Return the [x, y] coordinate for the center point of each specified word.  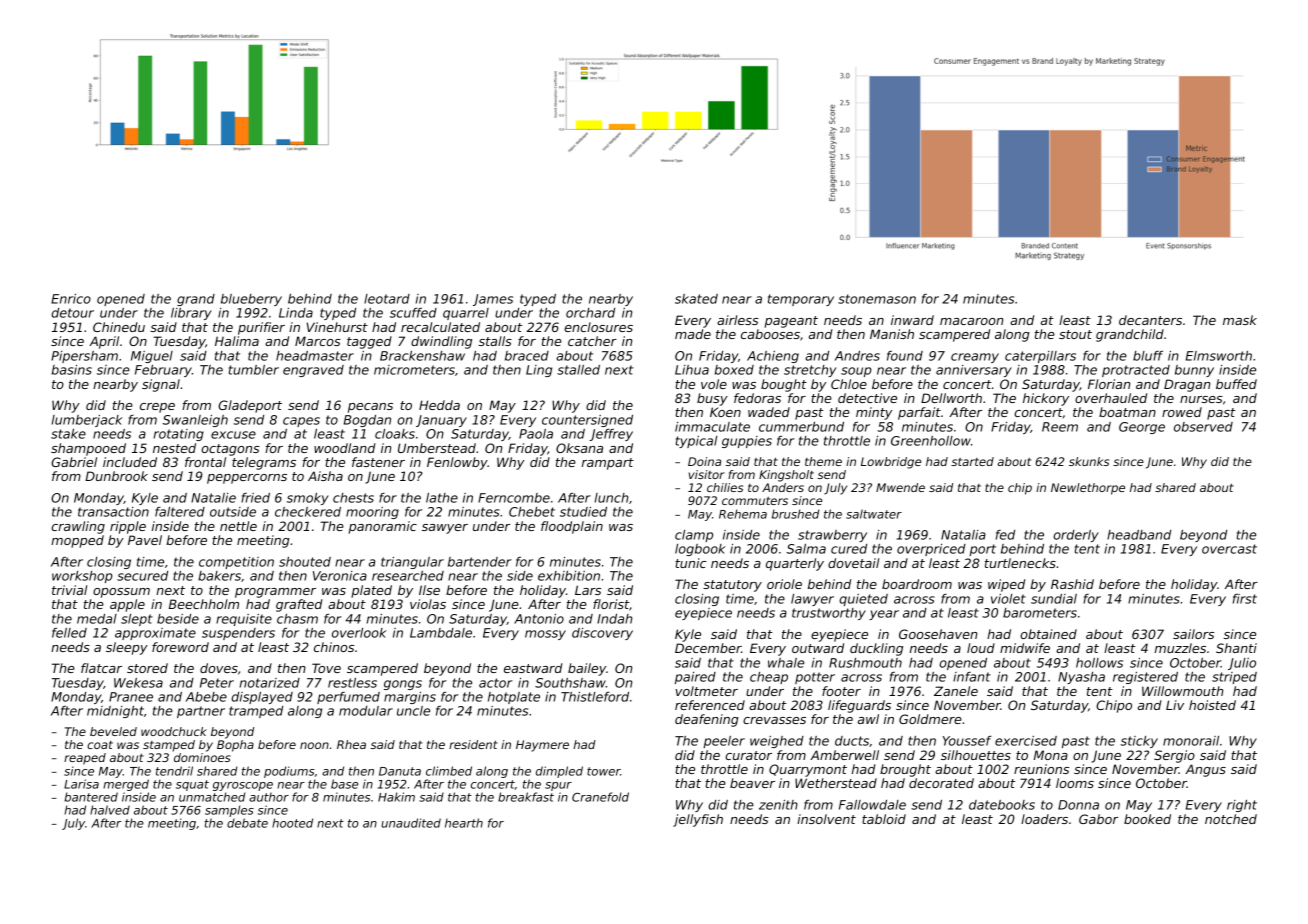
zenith [778, 805]
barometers [1040, 613]
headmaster [315, 356]
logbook [700, 550]
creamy [975, 358]
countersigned [587, 421]
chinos [334, 647]
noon [314, 745]
